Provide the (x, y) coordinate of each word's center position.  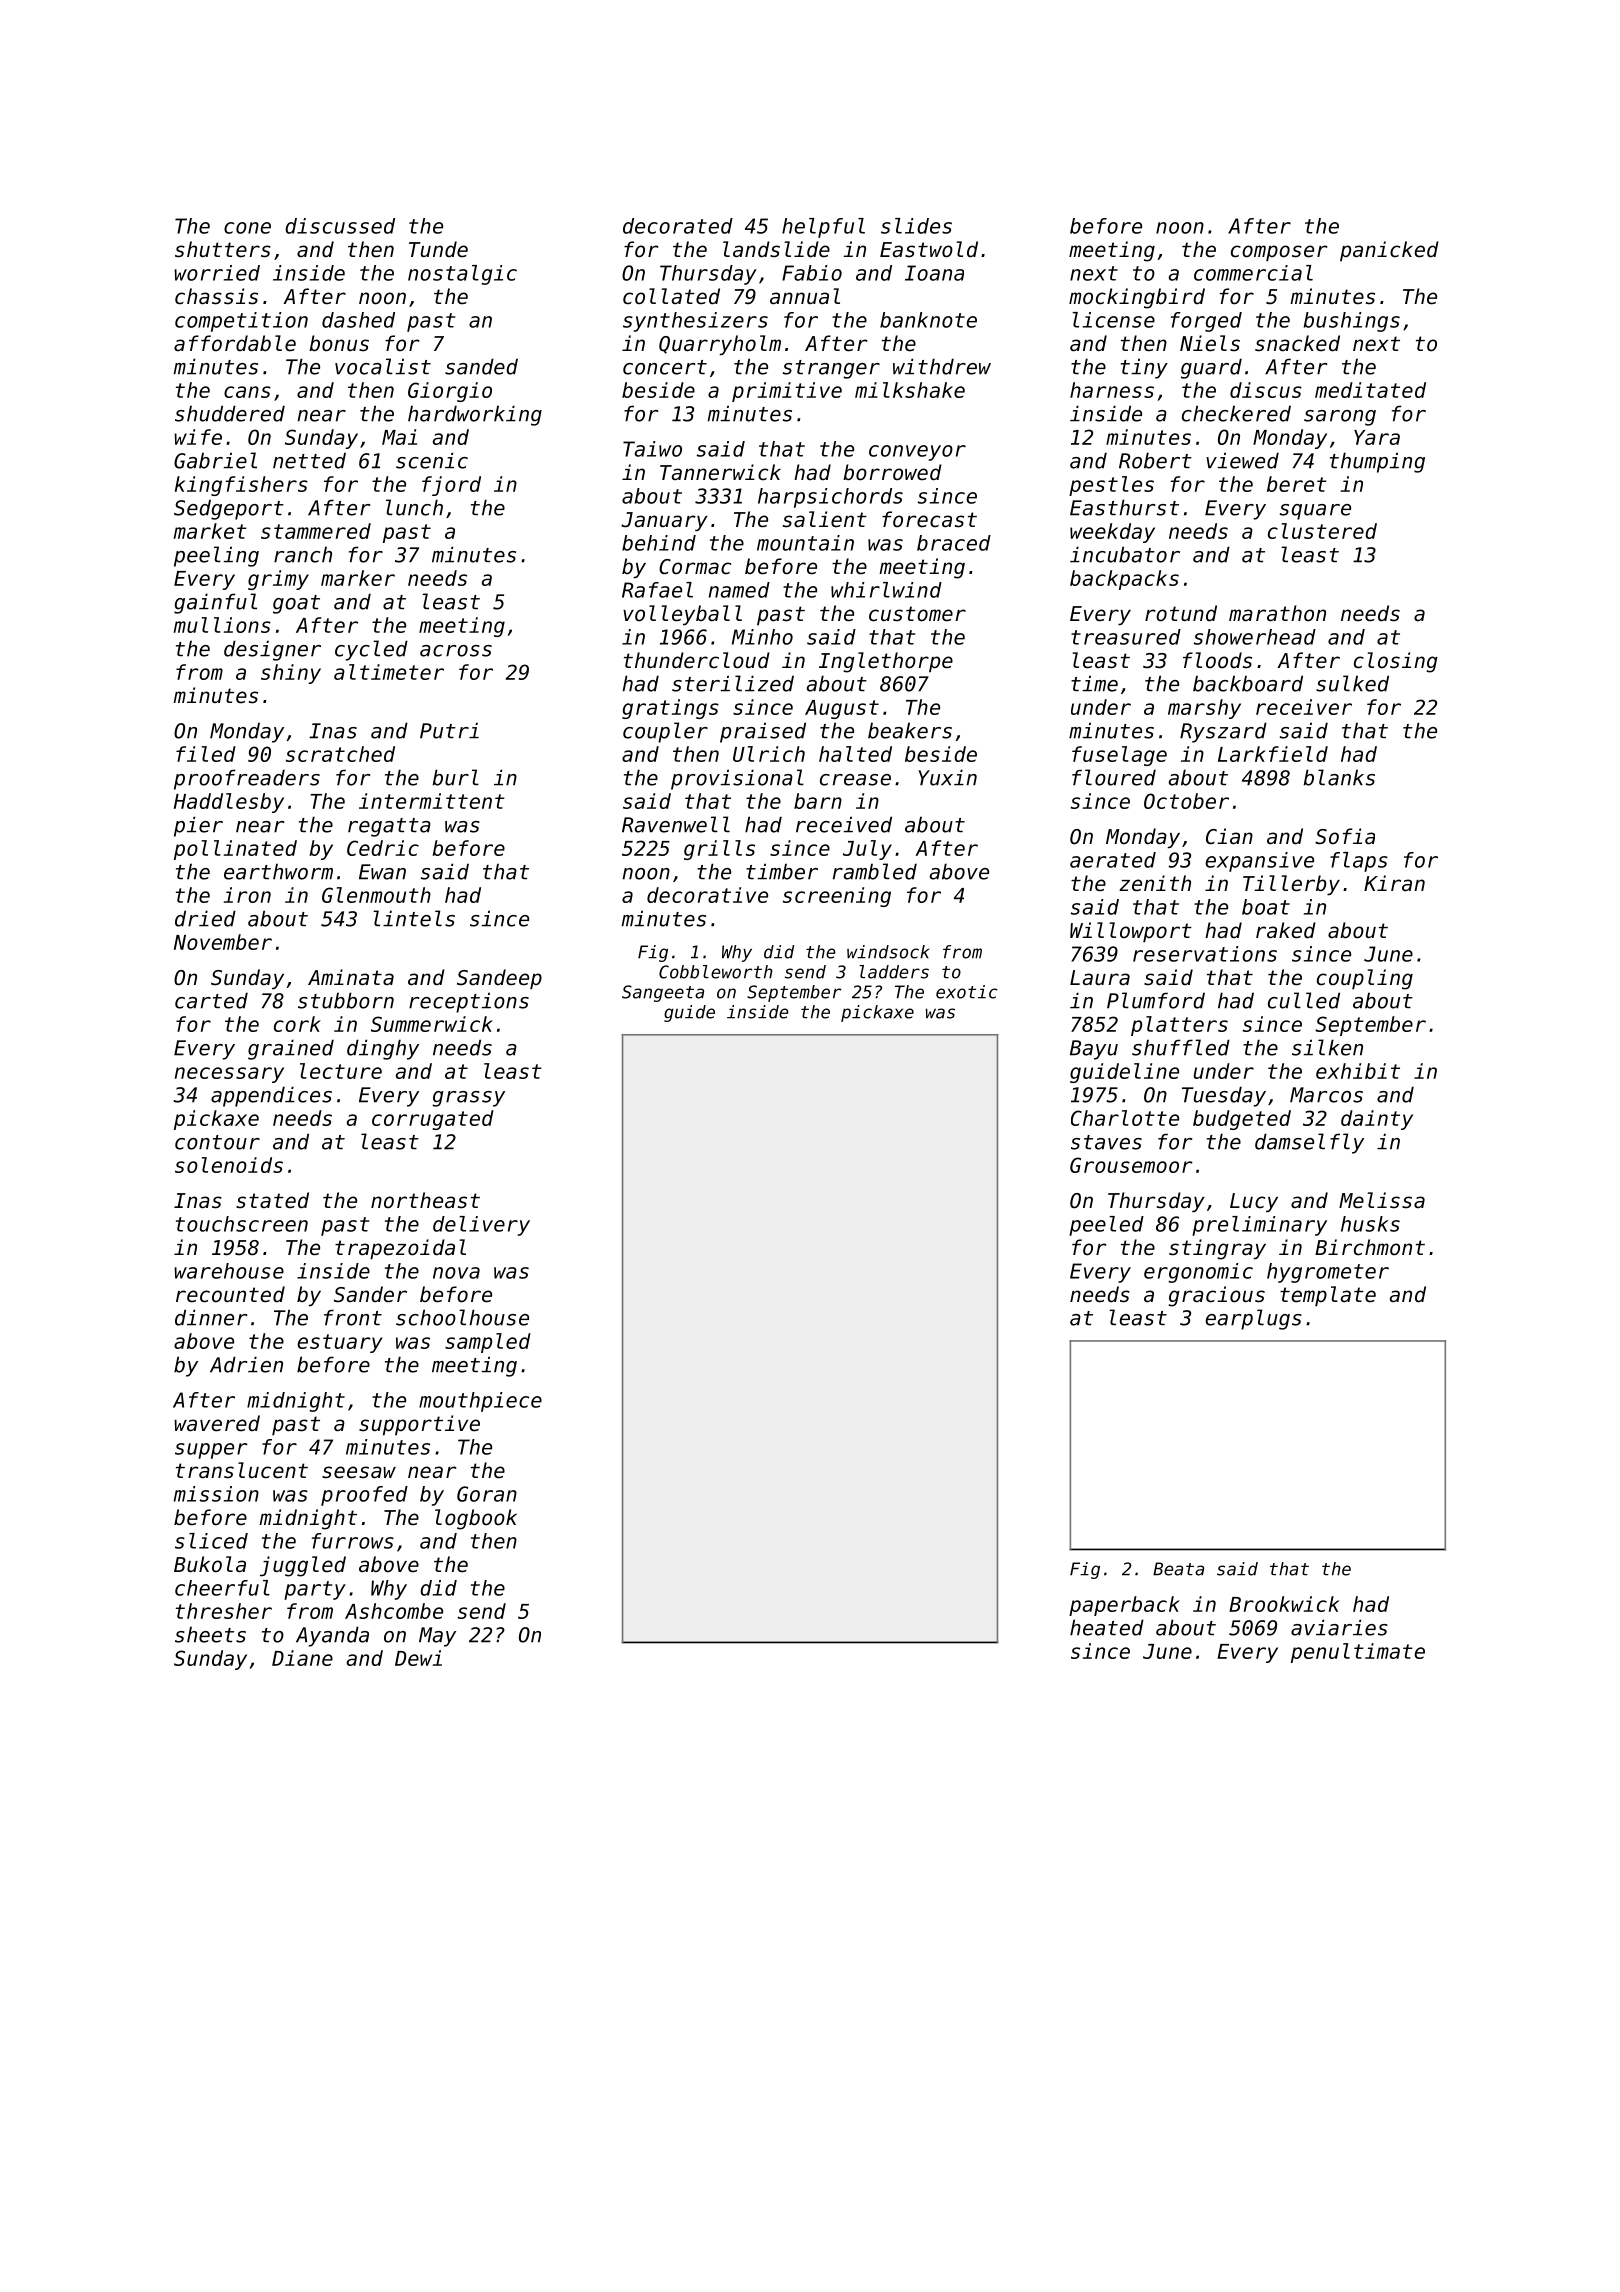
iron (247, 895)
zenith (1155, 883)
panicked (1389, 251)
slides (916, 226)
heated (1107, 1627)
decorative (707, 895)
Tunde (438, 249)
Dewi (418, 1658)
